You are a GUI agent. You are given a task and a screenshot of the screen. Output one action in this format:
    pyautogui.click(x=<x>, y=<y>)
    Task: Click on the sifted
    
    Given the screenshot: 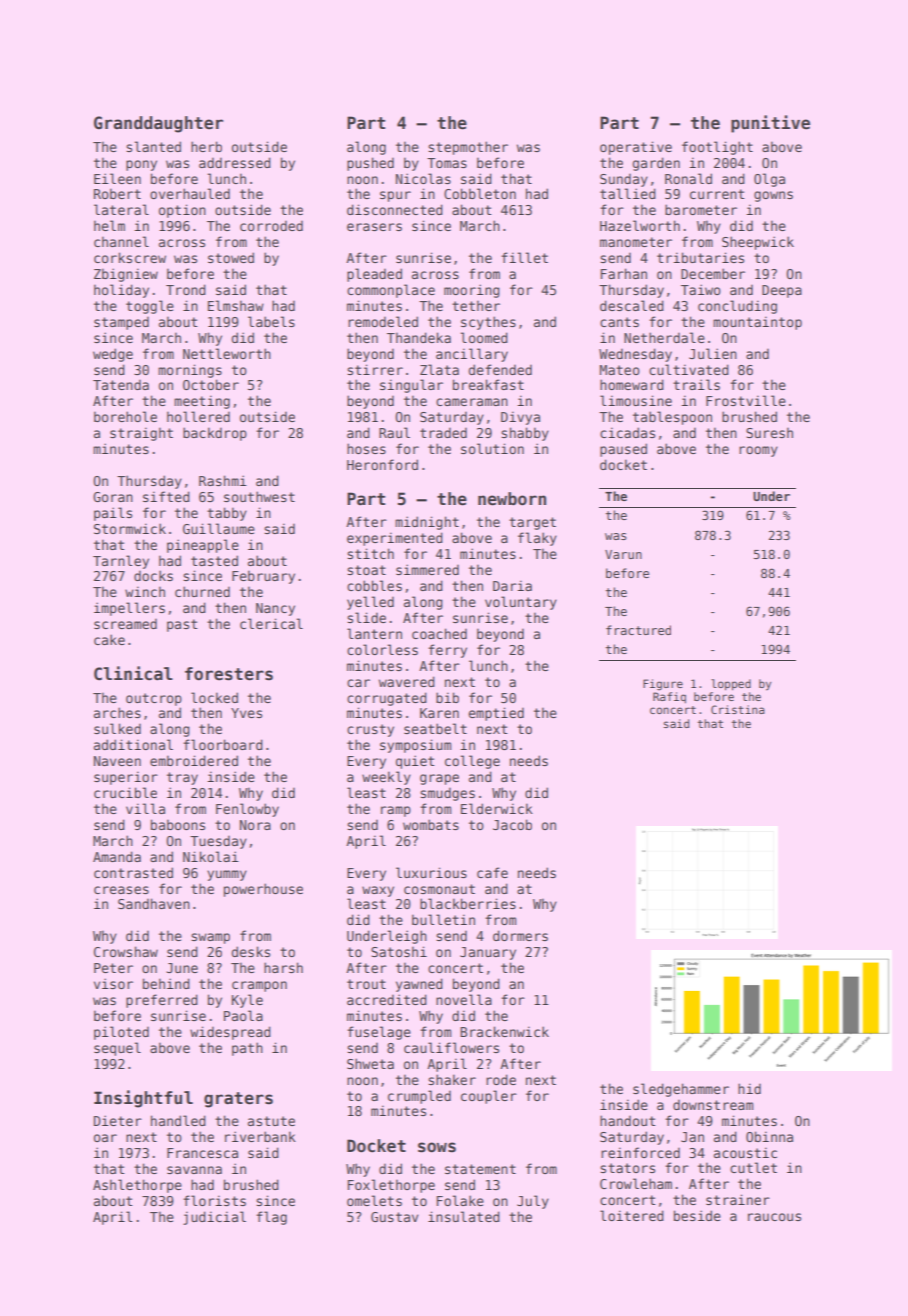 What is the action you would take?
    pyautogui.click(x=166, y=496)
